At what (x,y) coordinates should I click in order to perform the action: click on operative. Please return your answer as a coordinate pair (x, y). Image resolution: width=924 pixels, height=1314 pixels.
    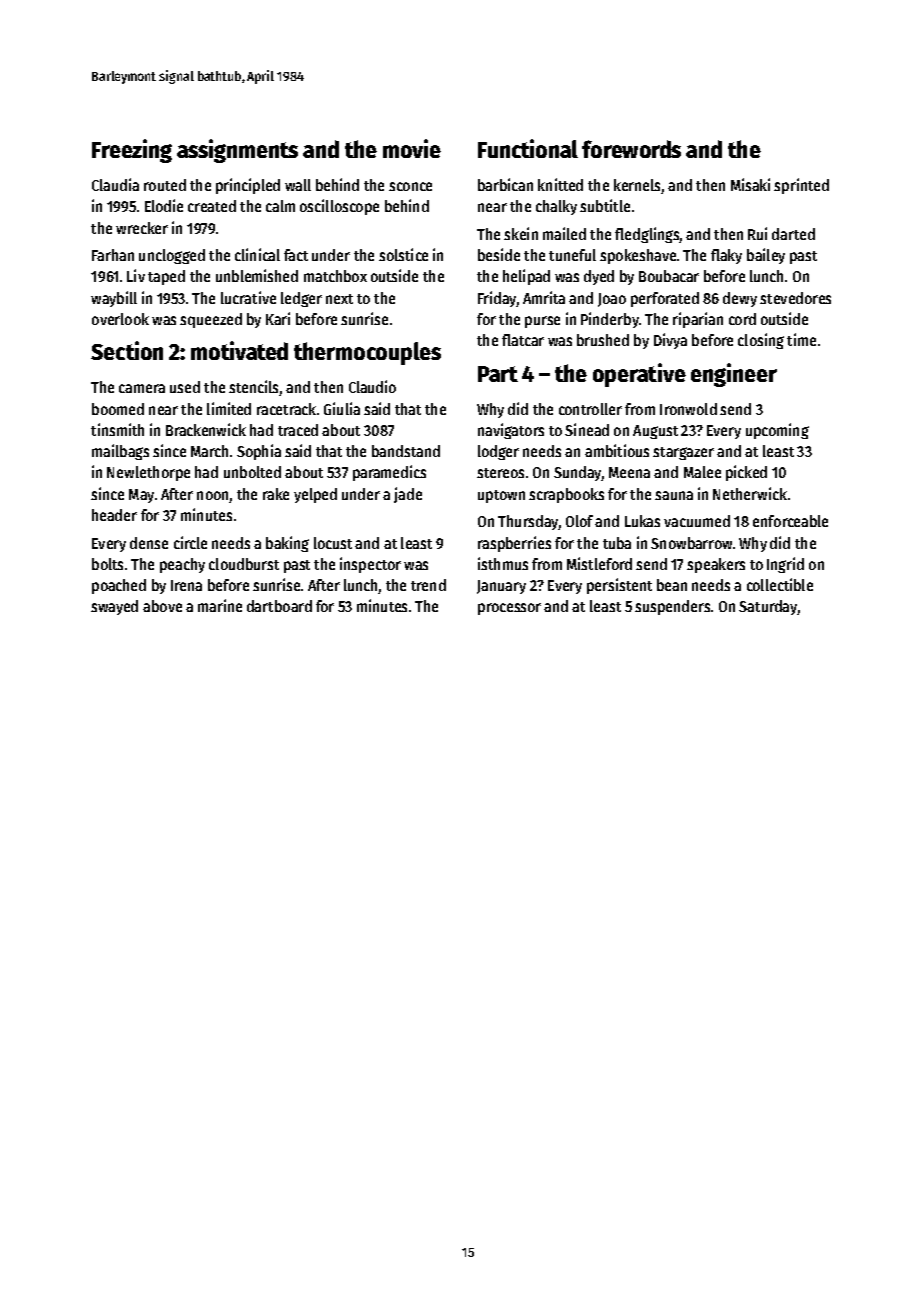
    Looking at the image, I should click on (639, 375).
